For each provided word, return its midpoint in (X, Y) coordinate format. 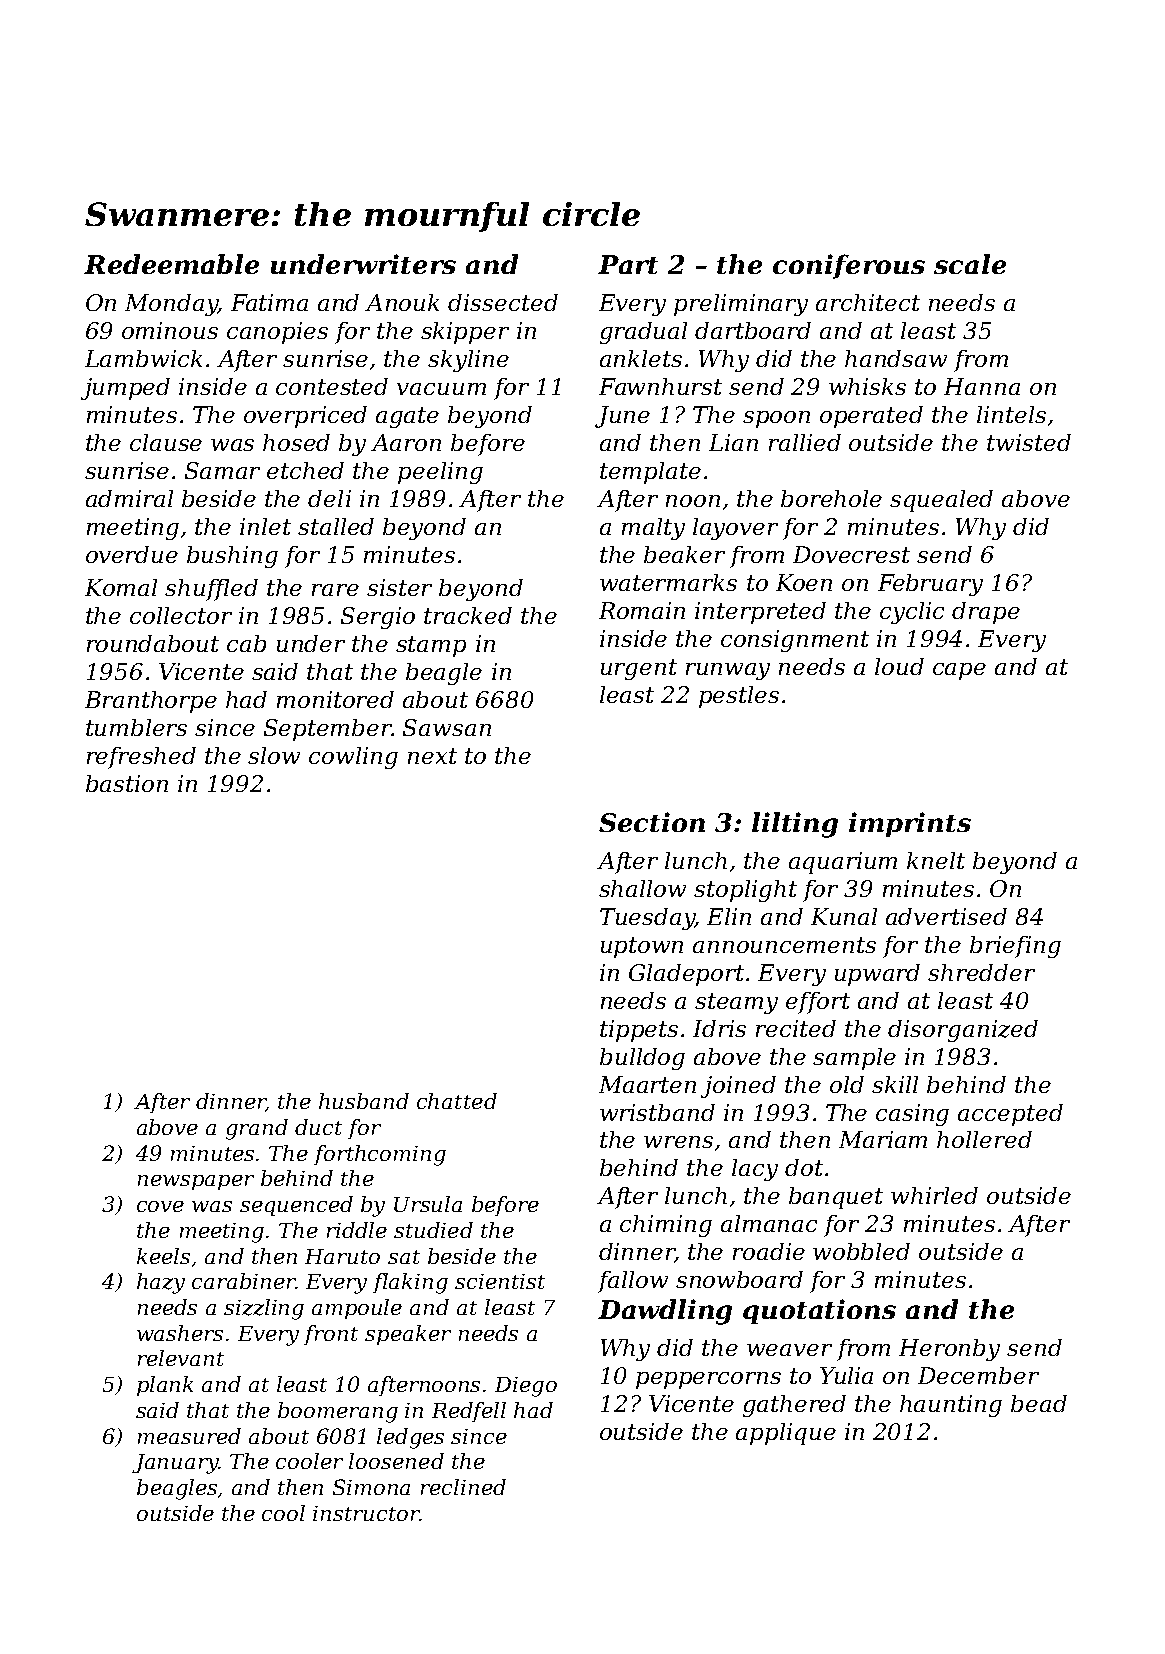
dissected (503, 302)
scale (970, 264)
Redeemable (171, 264)
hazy (161, 1283)
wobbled (861, 1251)
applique (786, 1434)
